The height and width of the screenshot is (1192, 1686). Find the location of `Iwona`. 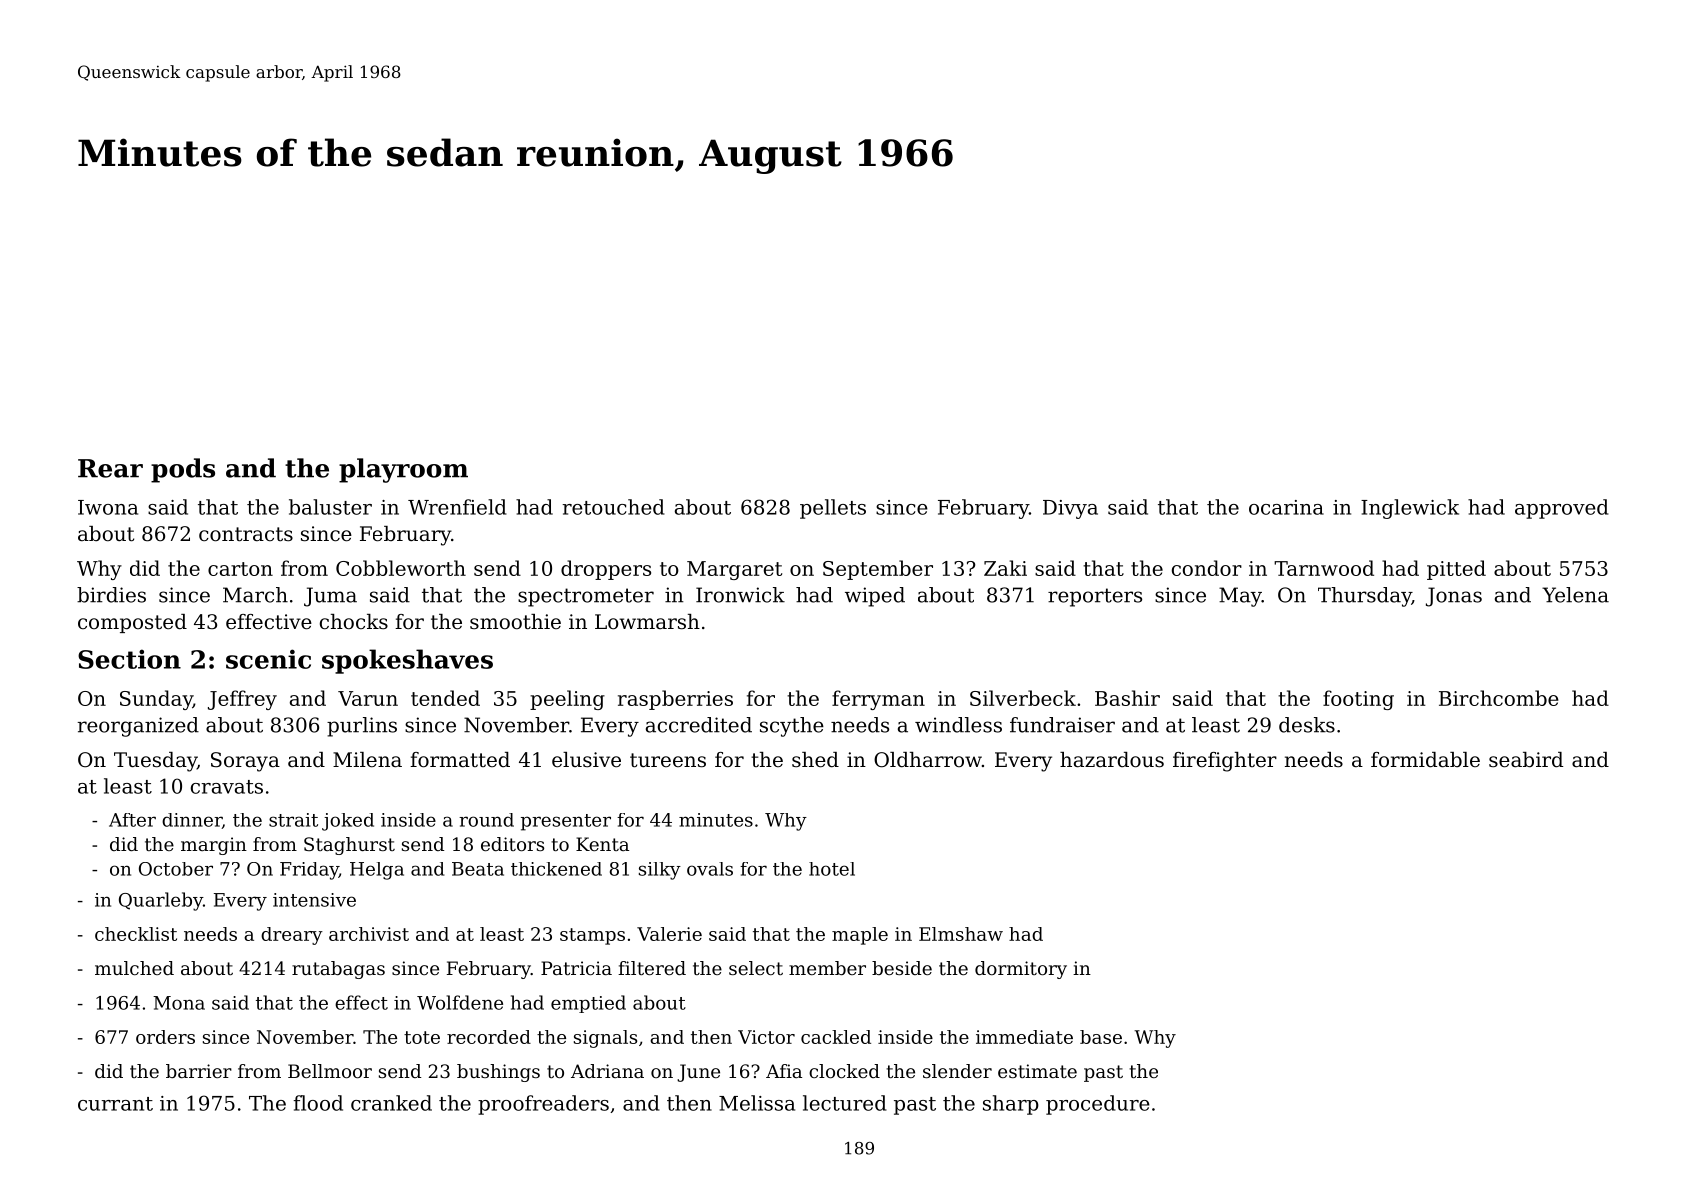

Iwona is located at coordinates (108, 507).
